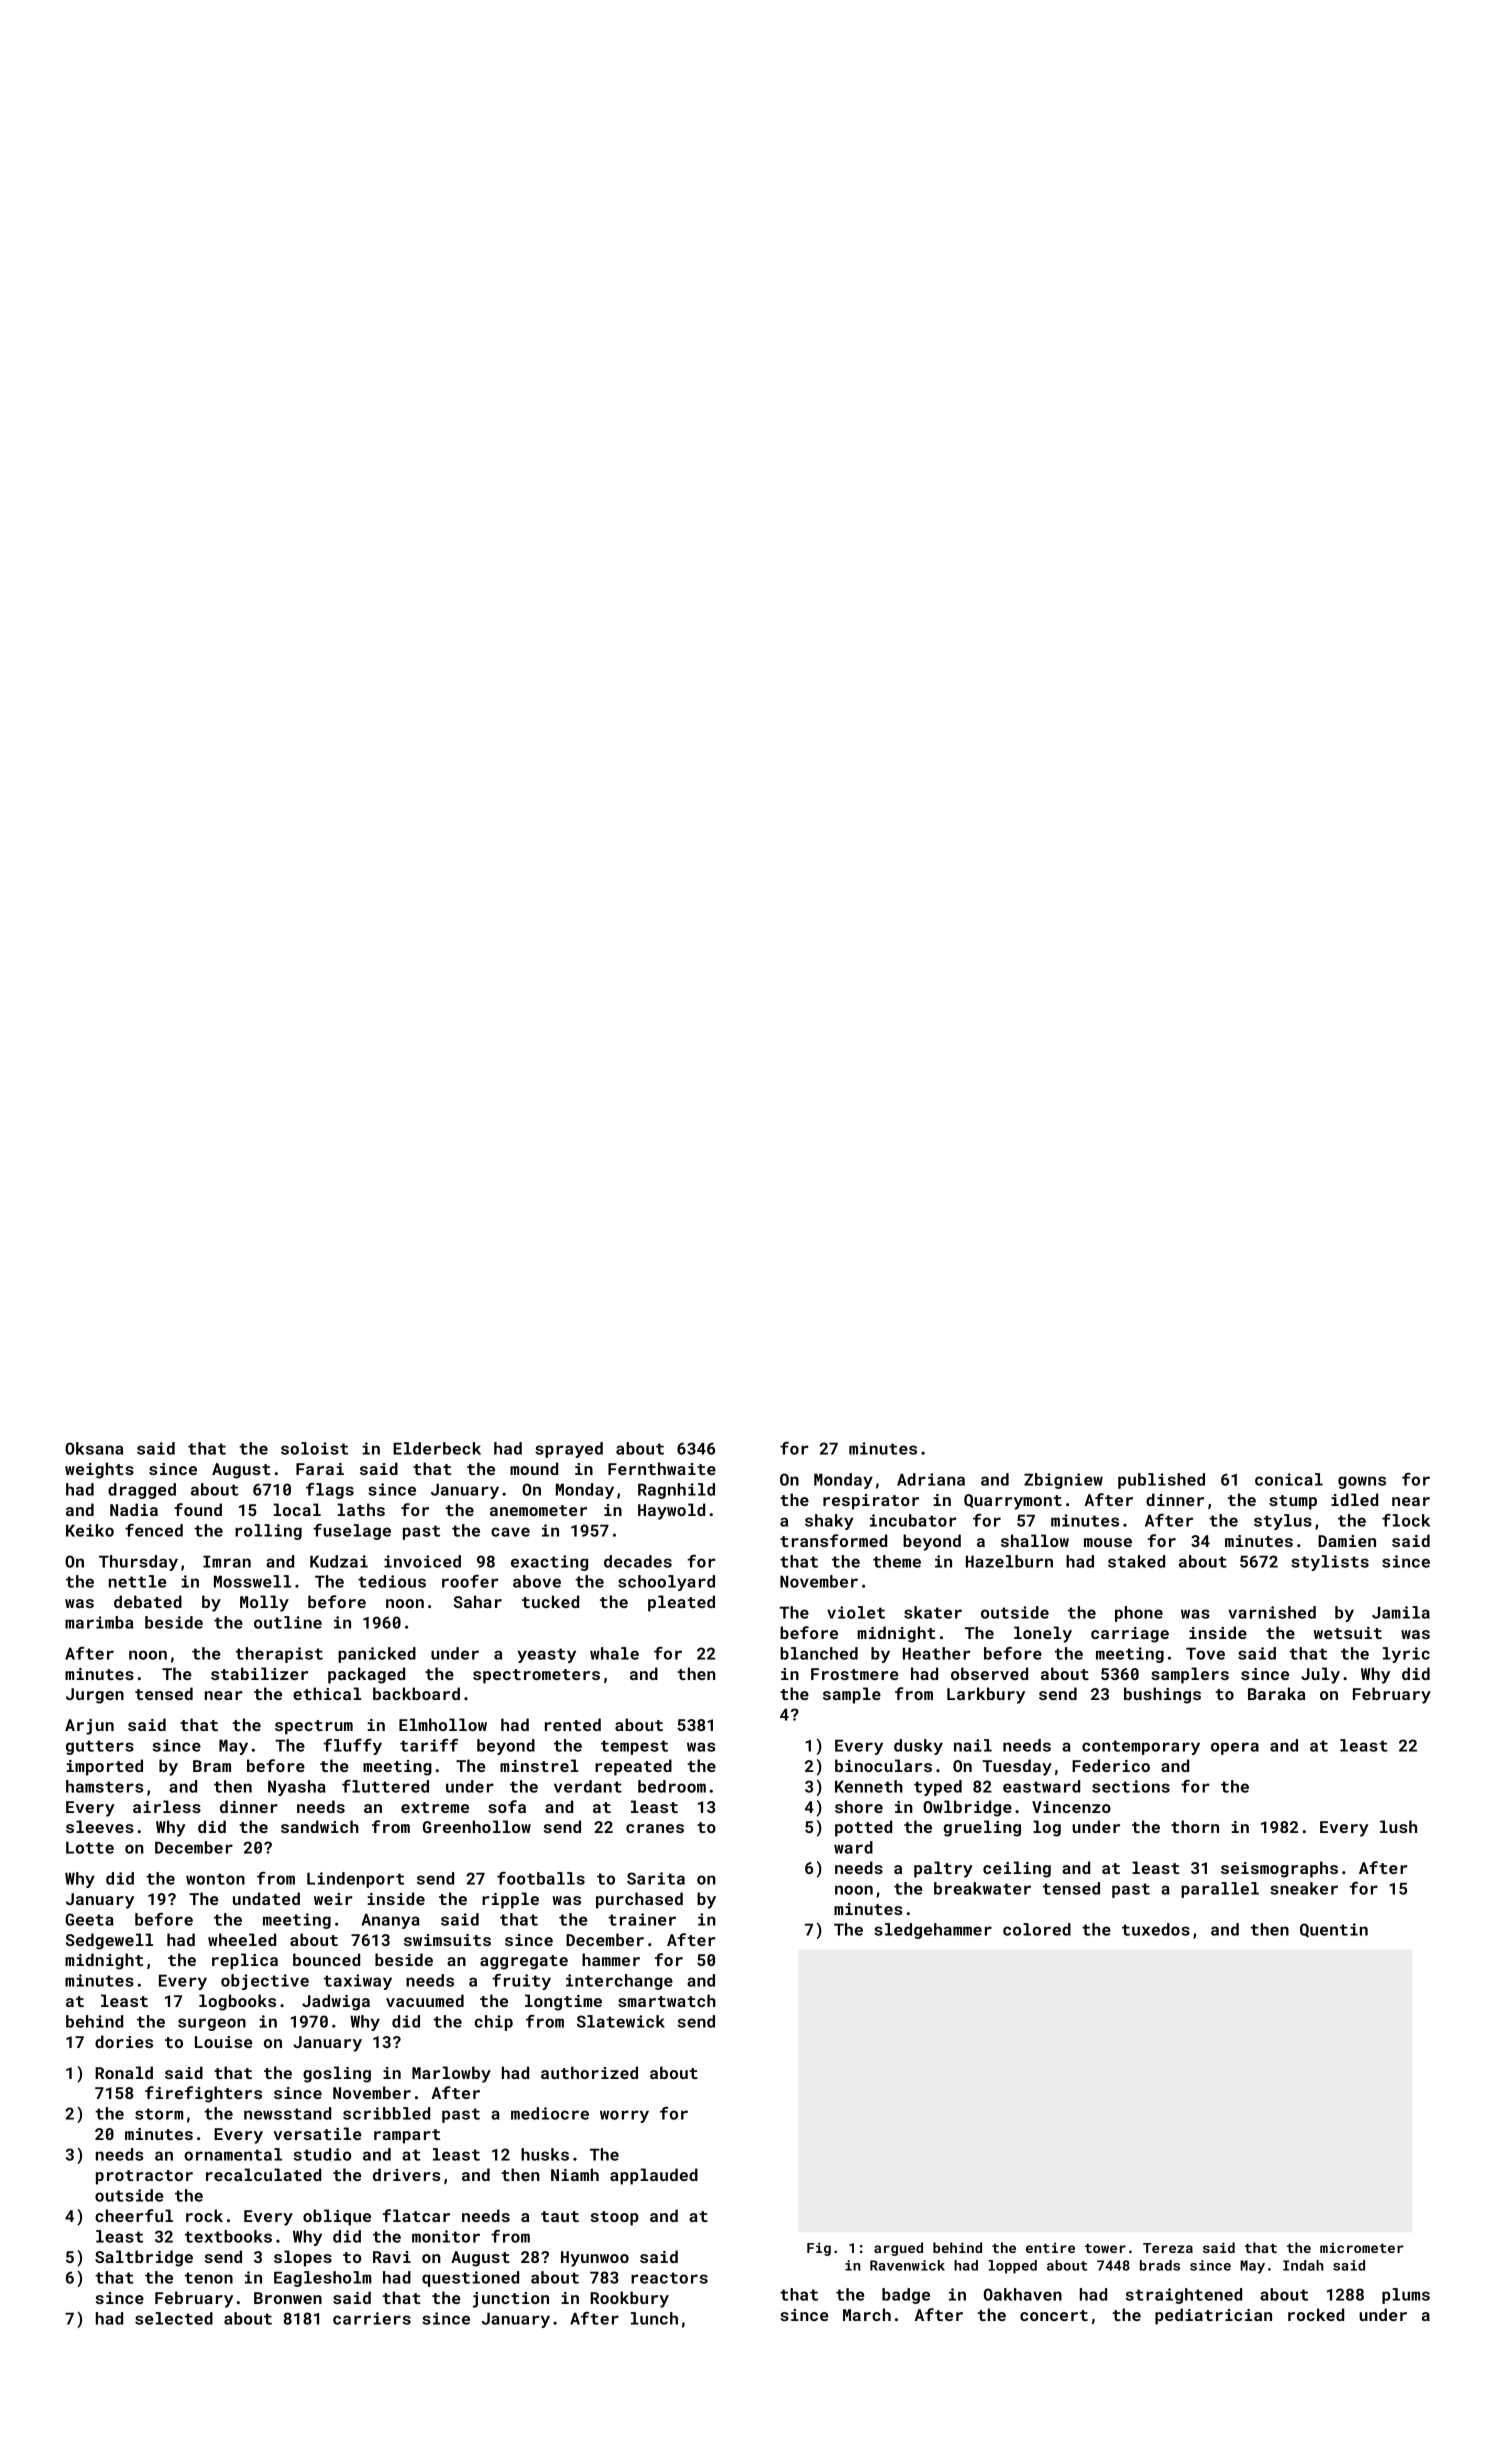 This screenshot has width=1496, height=2464. Describe the element at coordinates (372, 2318) in the screenshot. I see `carriers` at that location.
